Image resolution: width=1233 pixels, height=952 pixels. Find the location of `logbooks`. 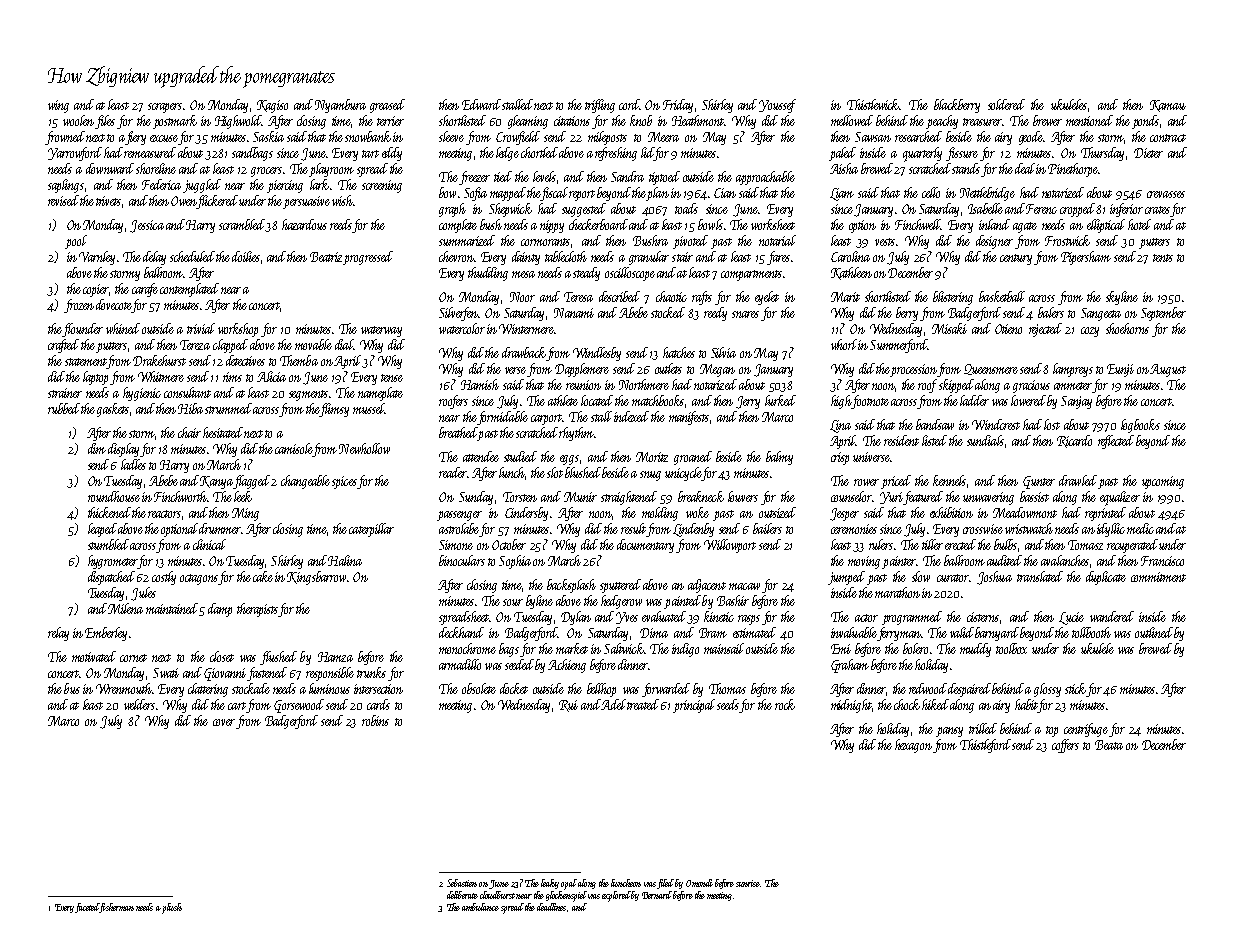

logbooks is located at coordinates (1140, 426).
